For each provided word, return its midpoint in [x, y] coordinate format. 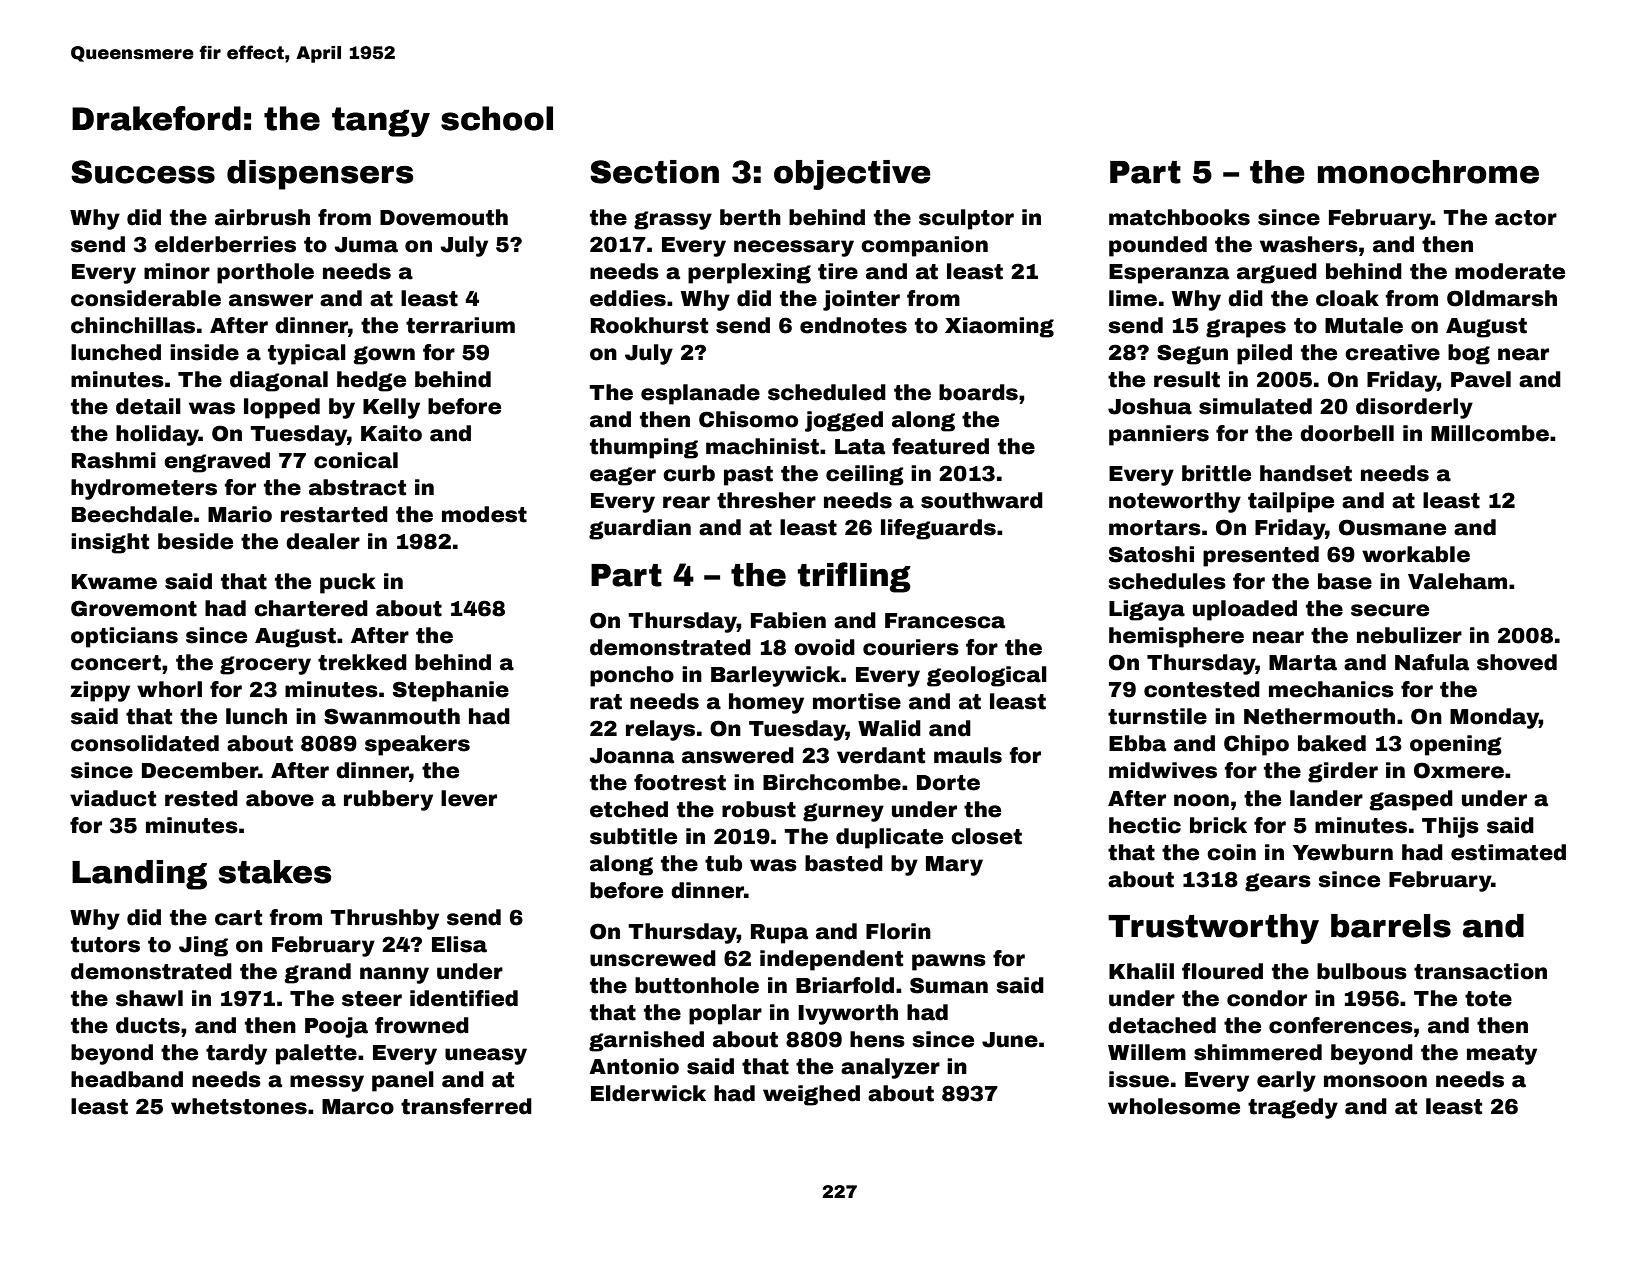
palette [316, 1054]
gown [384, 355]
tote [1488, 999]
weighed [811, 1095]
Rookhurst [649, 325]
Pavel [1481, 379]
